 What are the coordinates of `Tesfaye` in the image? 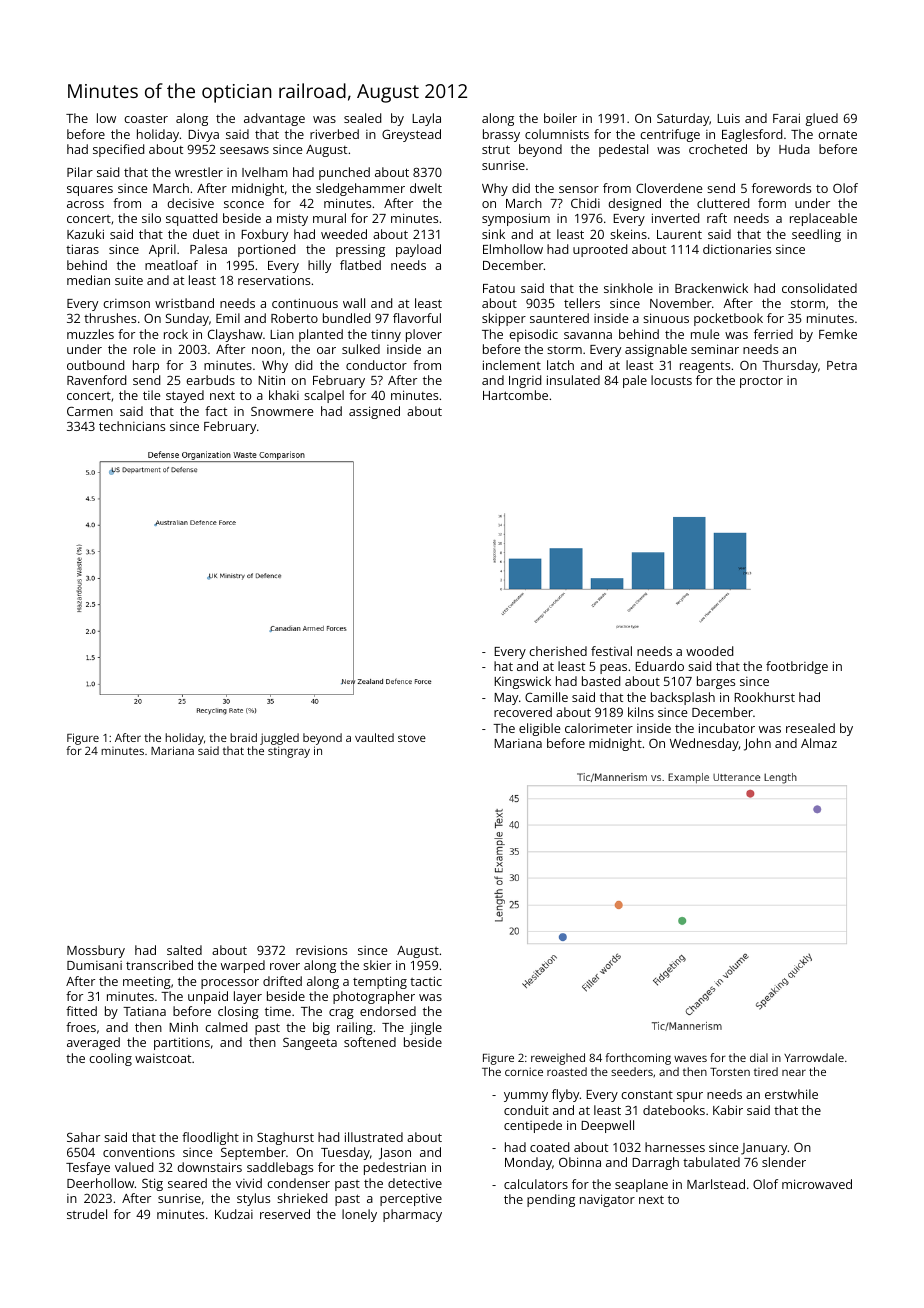 It's located at (88, 1168).
